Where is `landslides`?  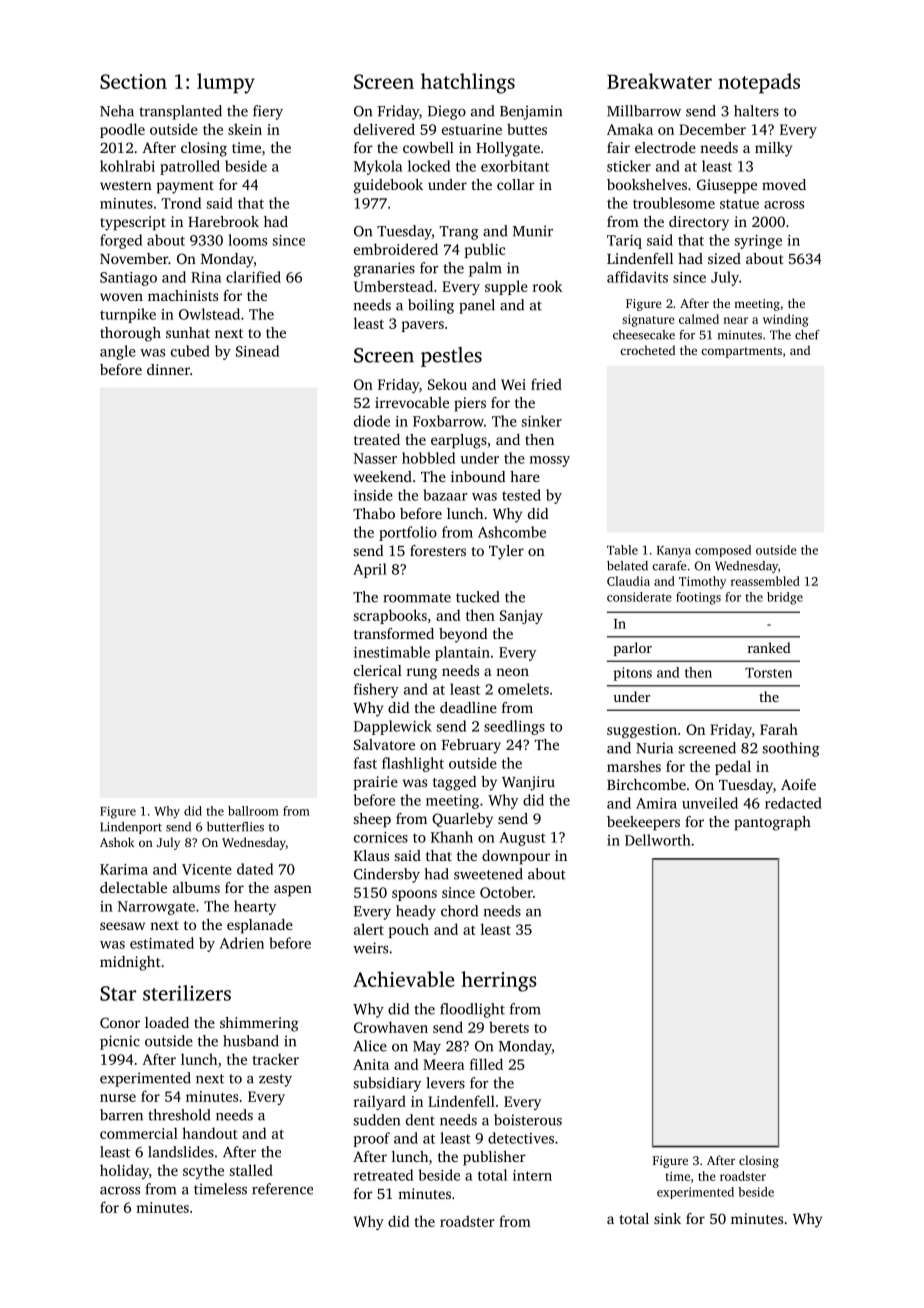
landslides is located at coordinates (181, 1152).
